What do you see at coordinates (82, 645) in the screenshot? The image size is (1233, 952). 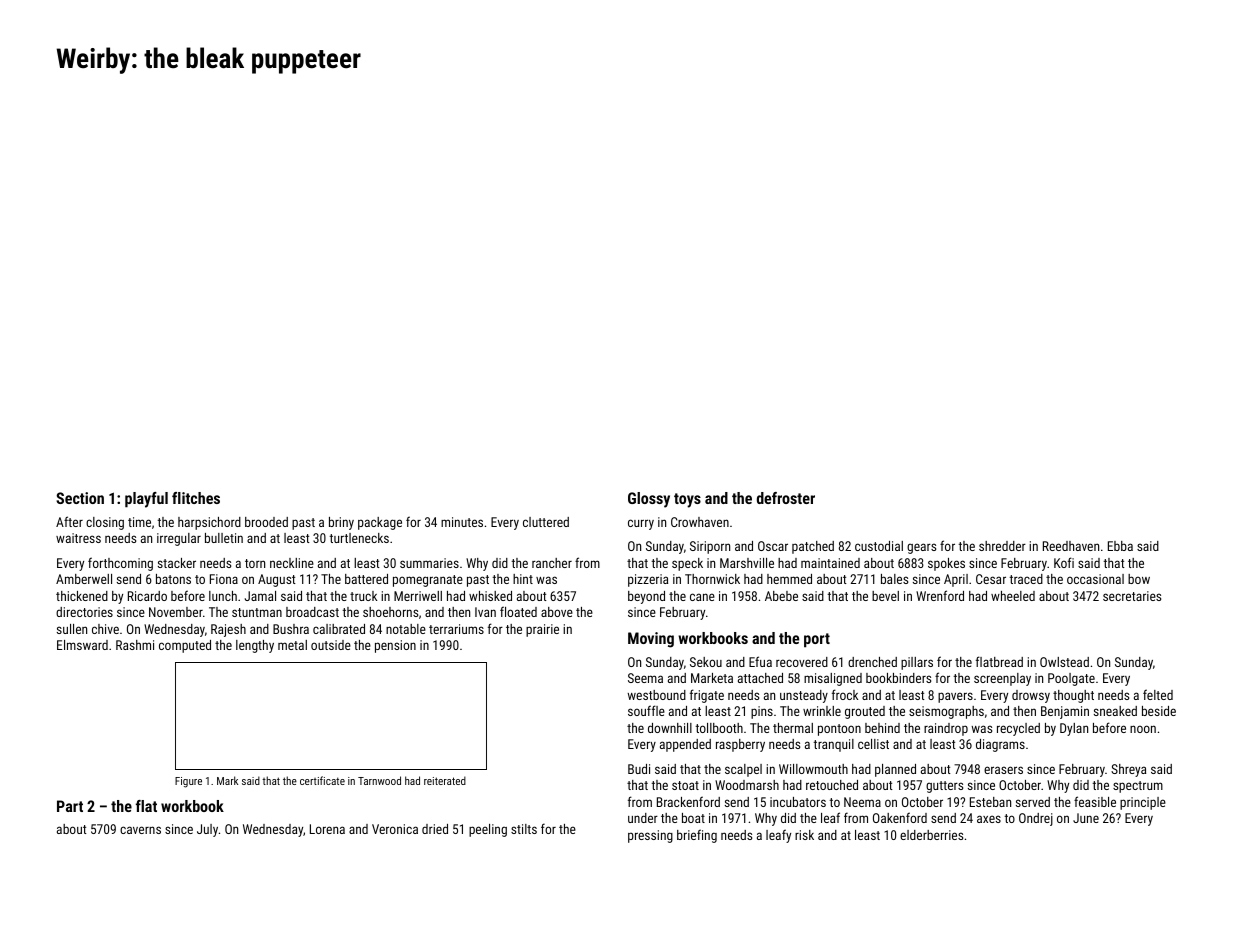 I see `Elmsward` at bounding box center [82, 645].
